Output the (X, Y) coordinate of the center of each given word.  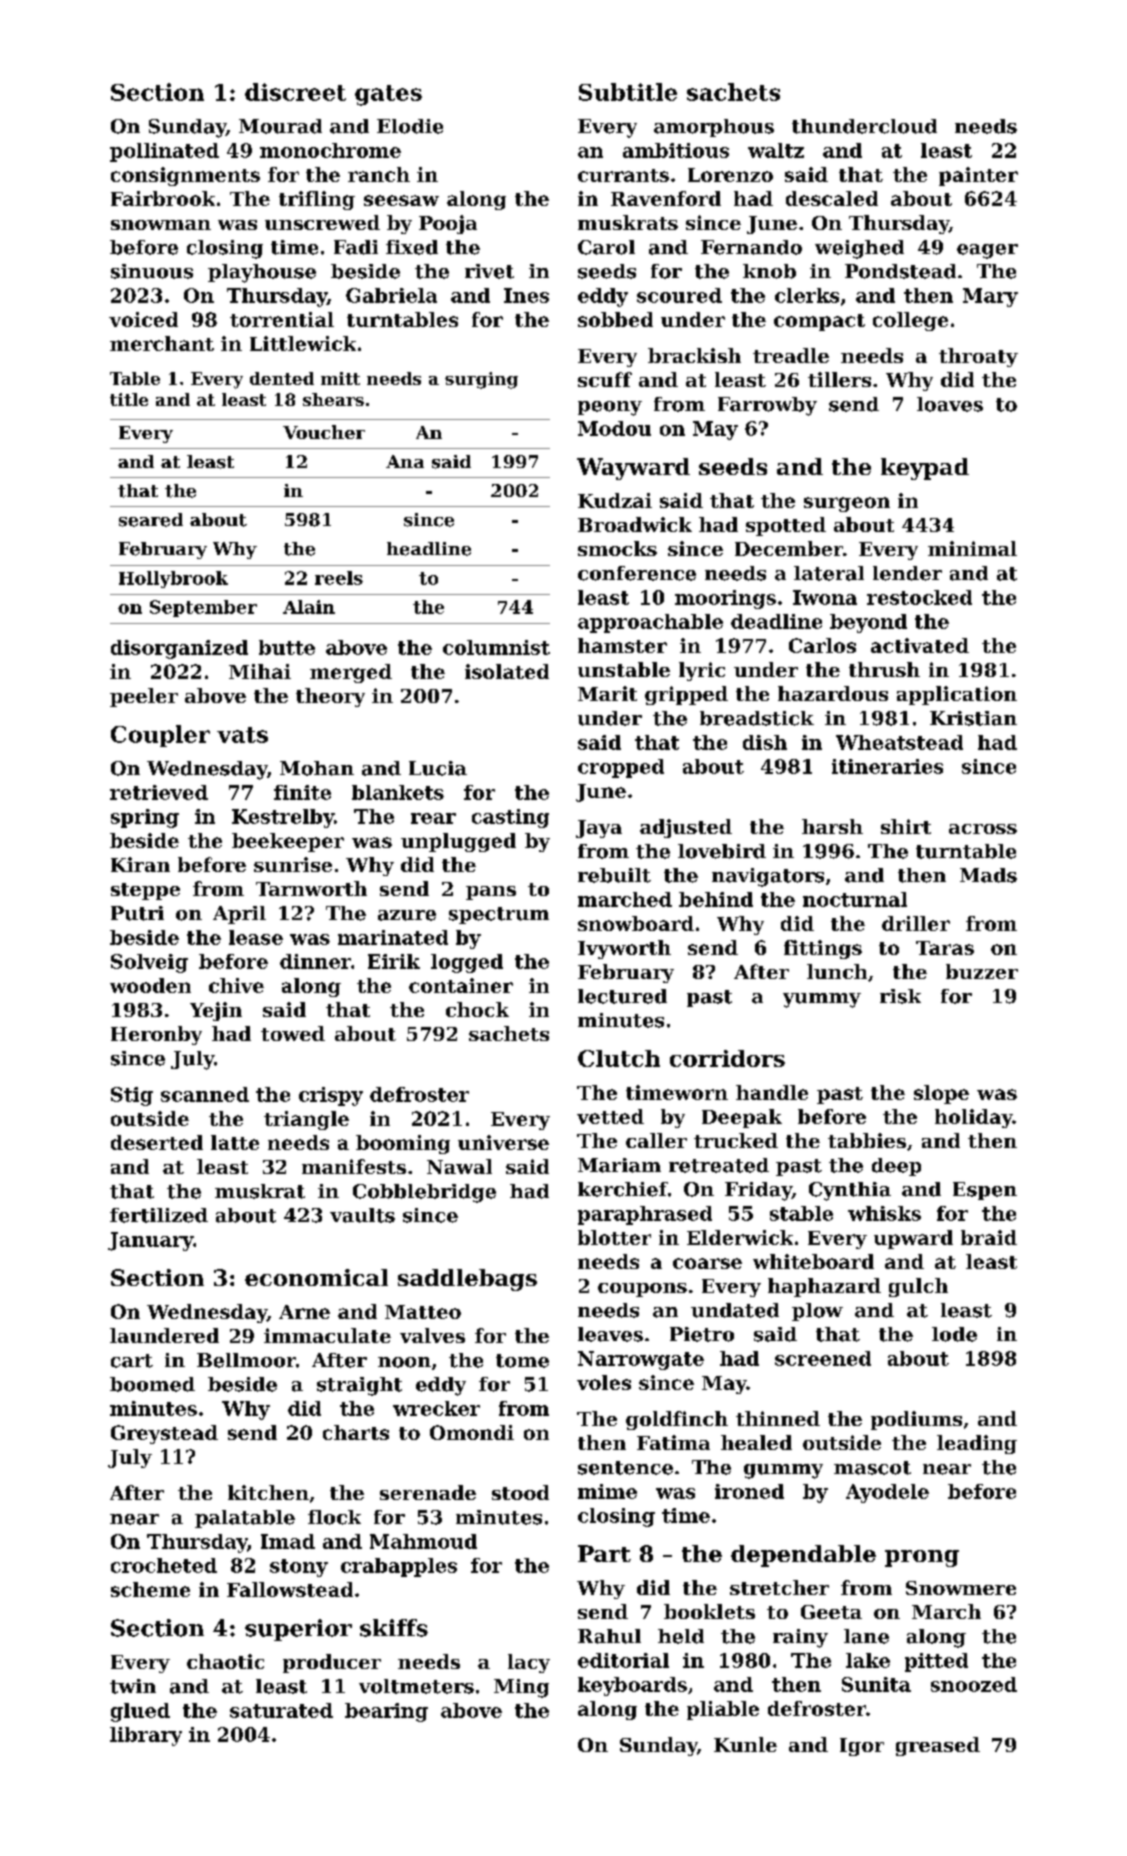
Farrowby (767, 406)
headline (429, 549)
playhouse (262, 273)
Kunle (745, 1744)
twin (133, 1686)
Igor (862, 1747)
